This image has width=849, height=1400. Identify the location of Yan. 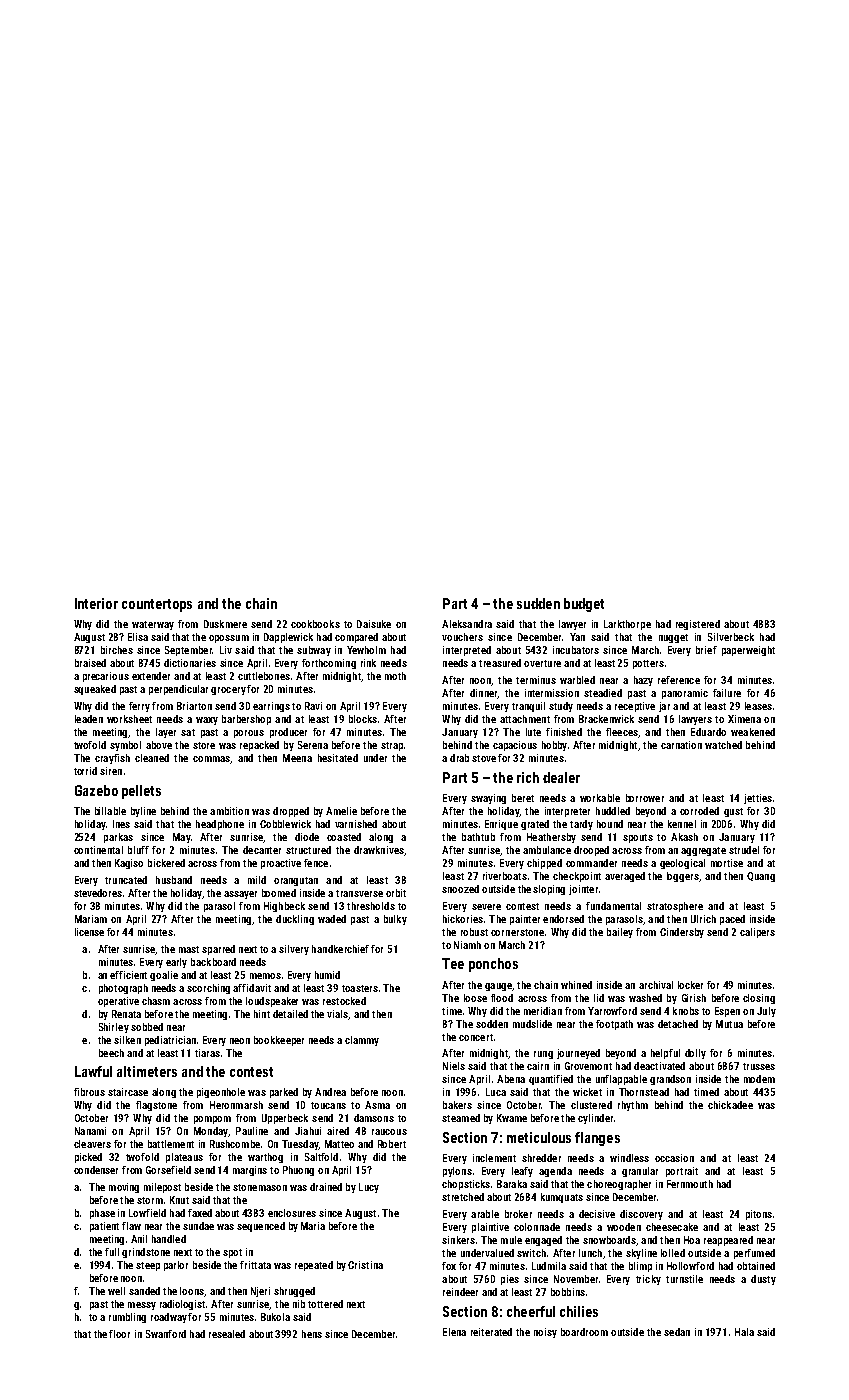
(577, 637).
